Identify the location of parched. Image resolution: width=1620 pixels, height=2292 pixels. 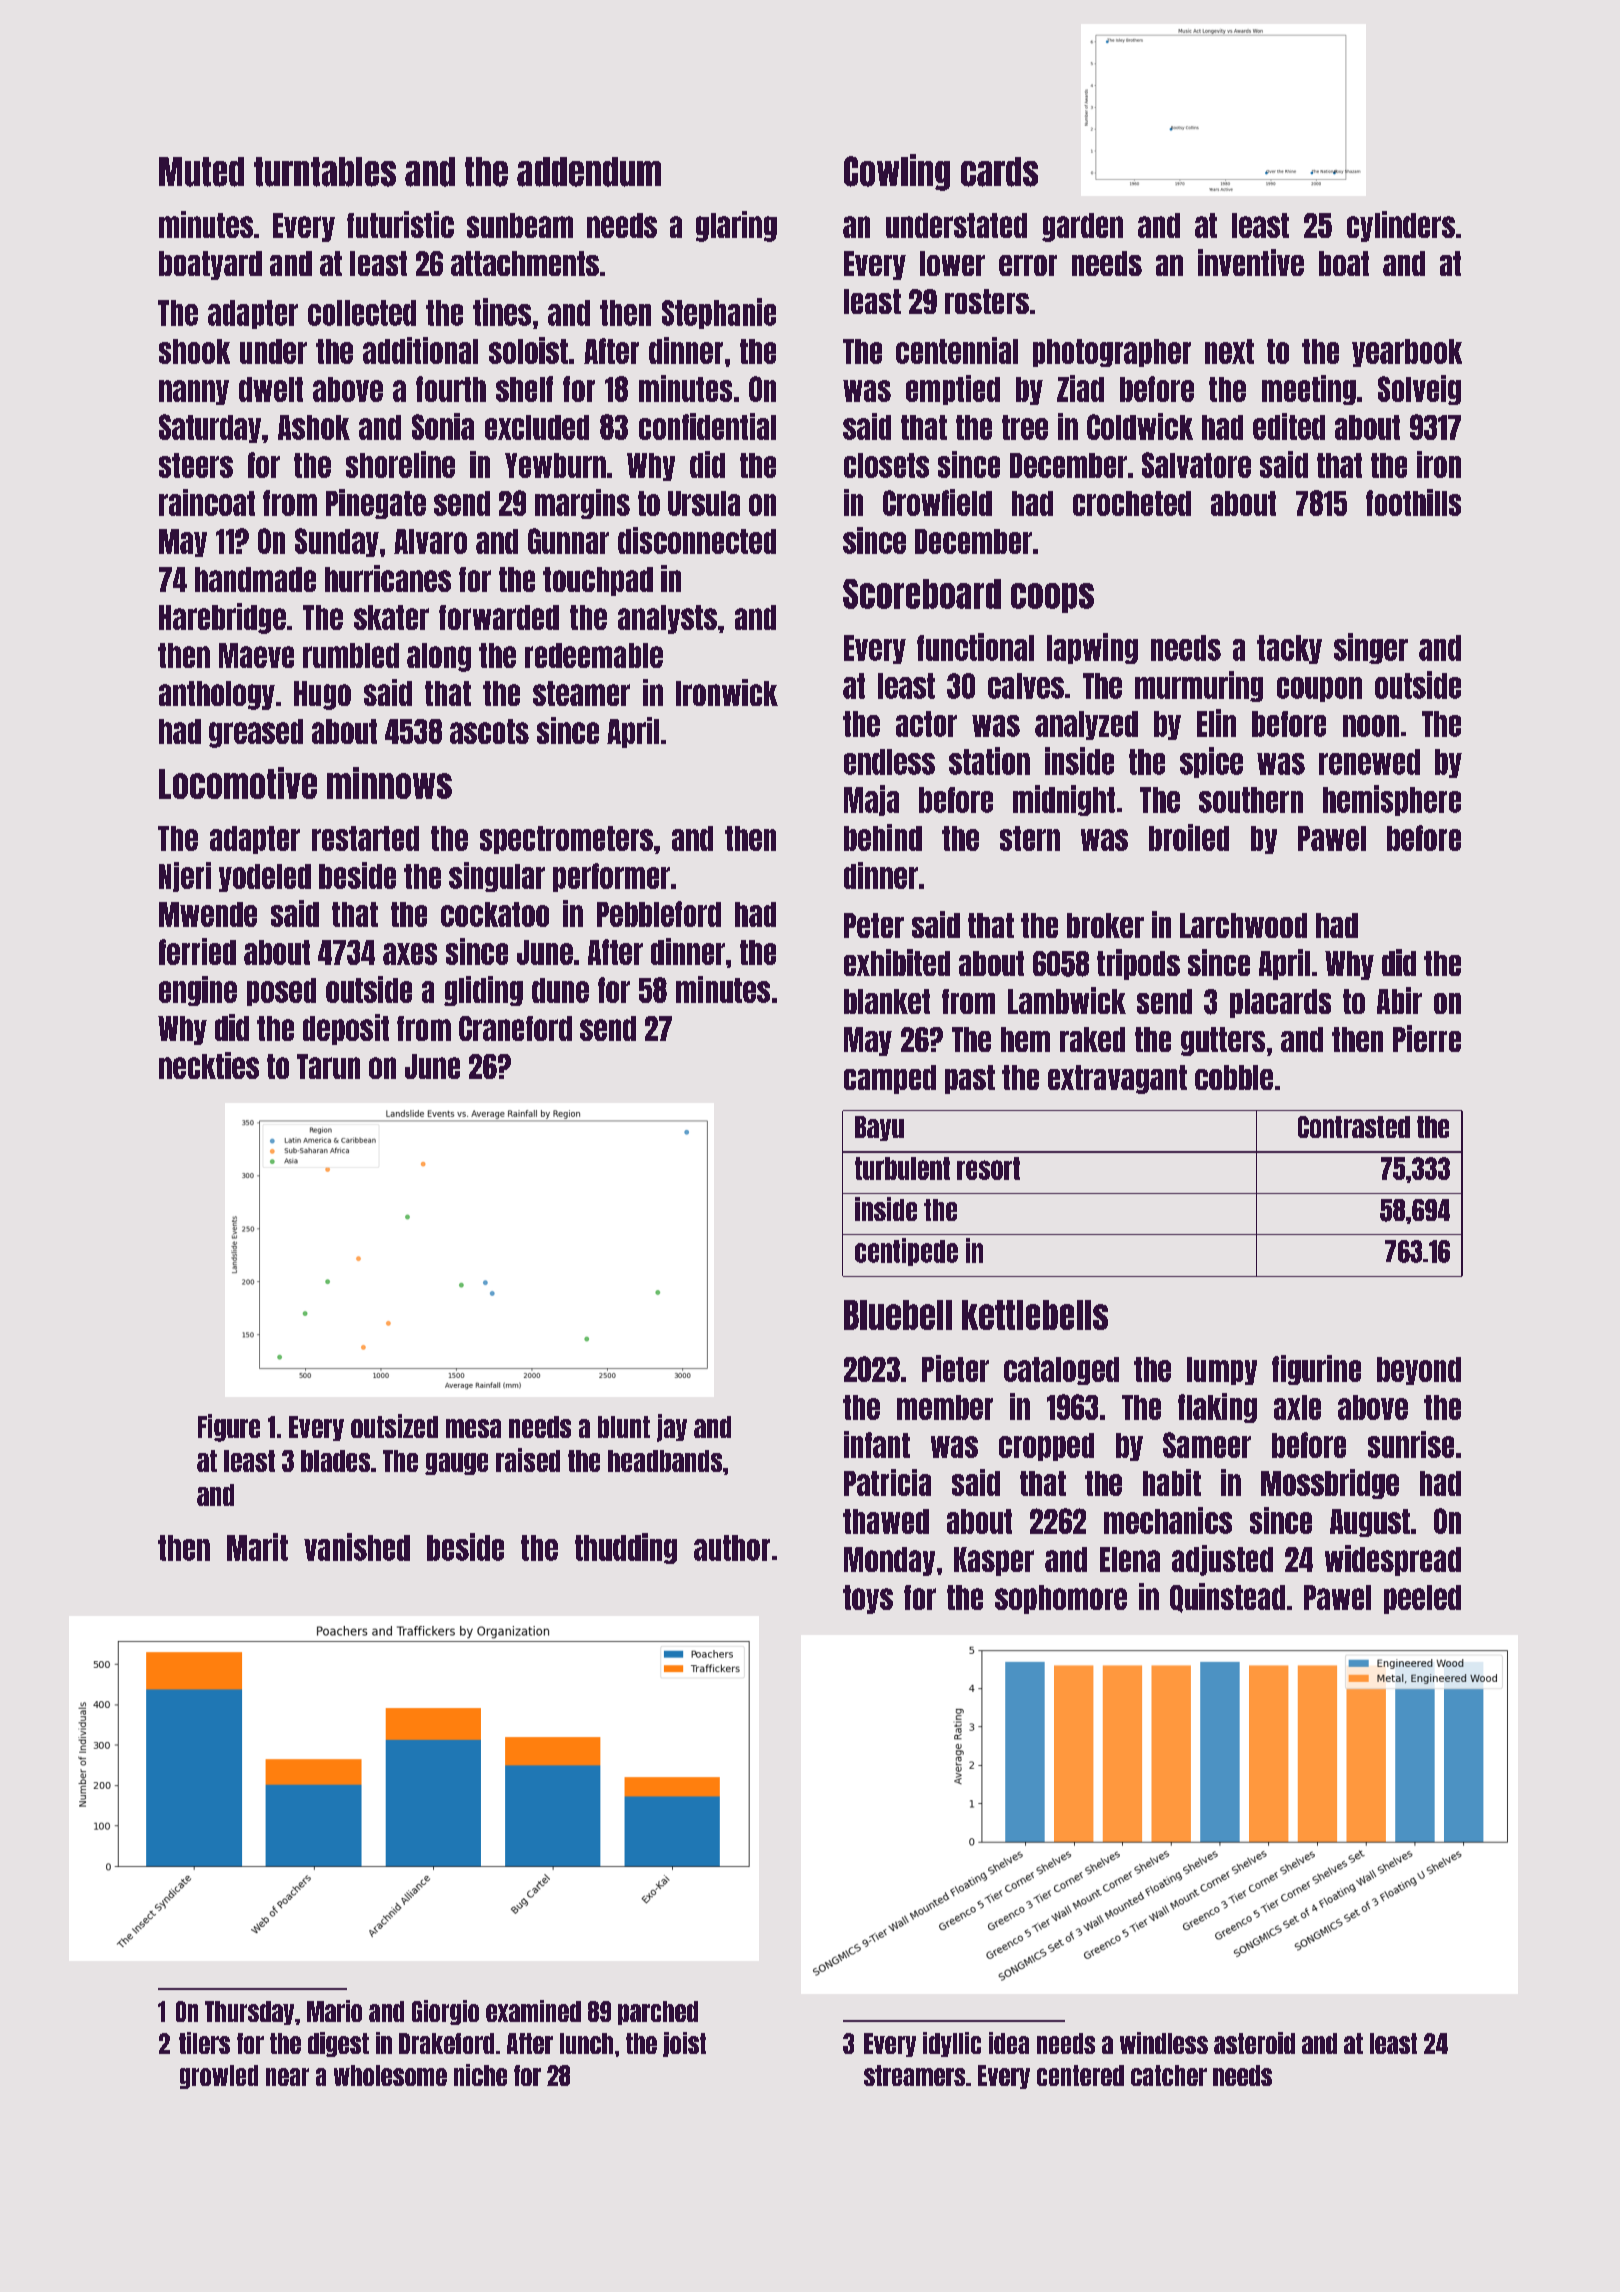
(658, 2013).
